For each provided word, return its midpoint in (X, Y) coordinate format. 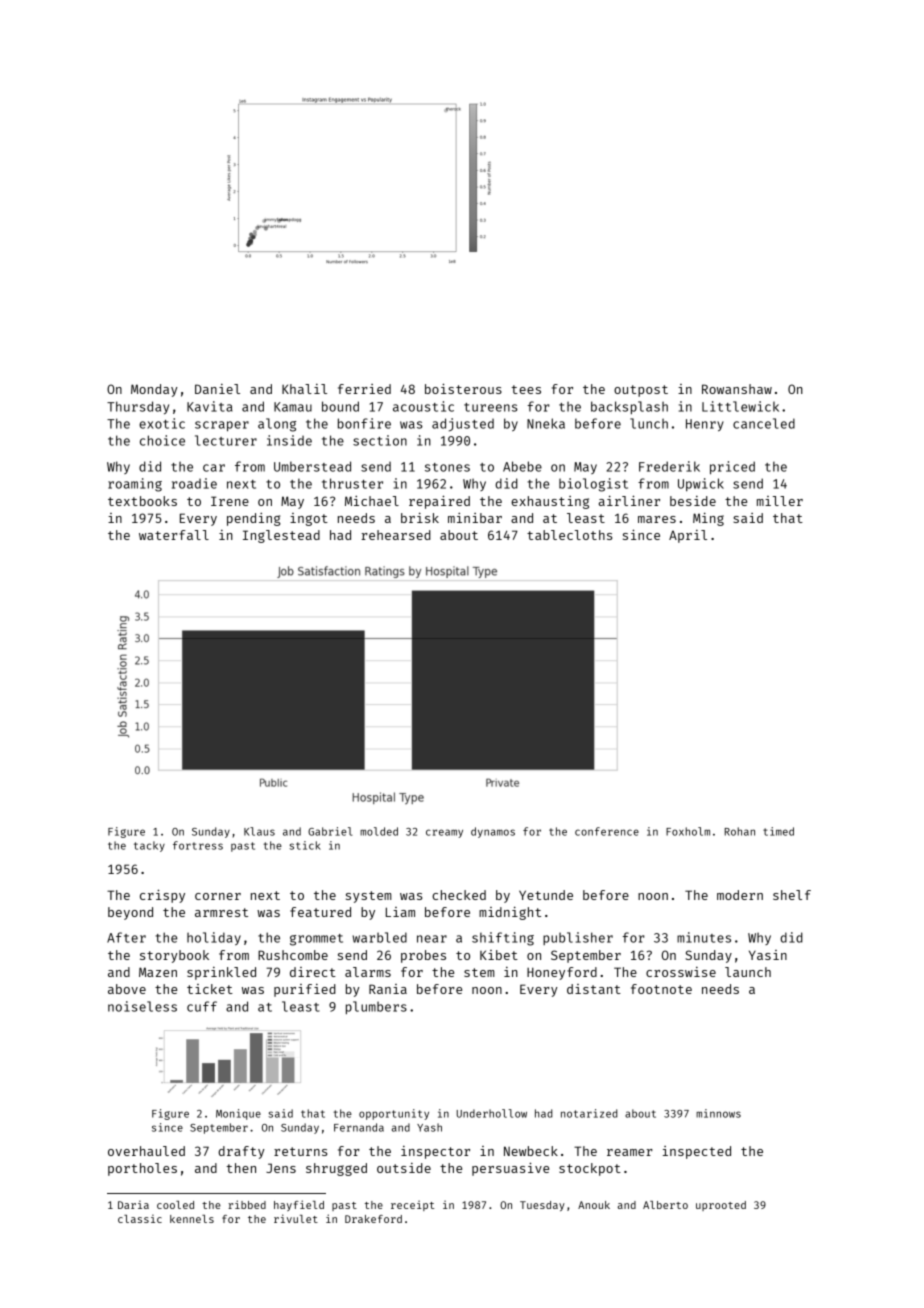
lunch (649, 423)
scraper (222, 426)
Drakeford (373, 1219)
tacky (149, 846)
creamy (444, 833)
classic (140, 1218)
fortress (198, 845)
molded (379, 831)
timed (778, 831)
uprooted (721, 1206)
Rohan (740, 831)
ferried (364, 389)
